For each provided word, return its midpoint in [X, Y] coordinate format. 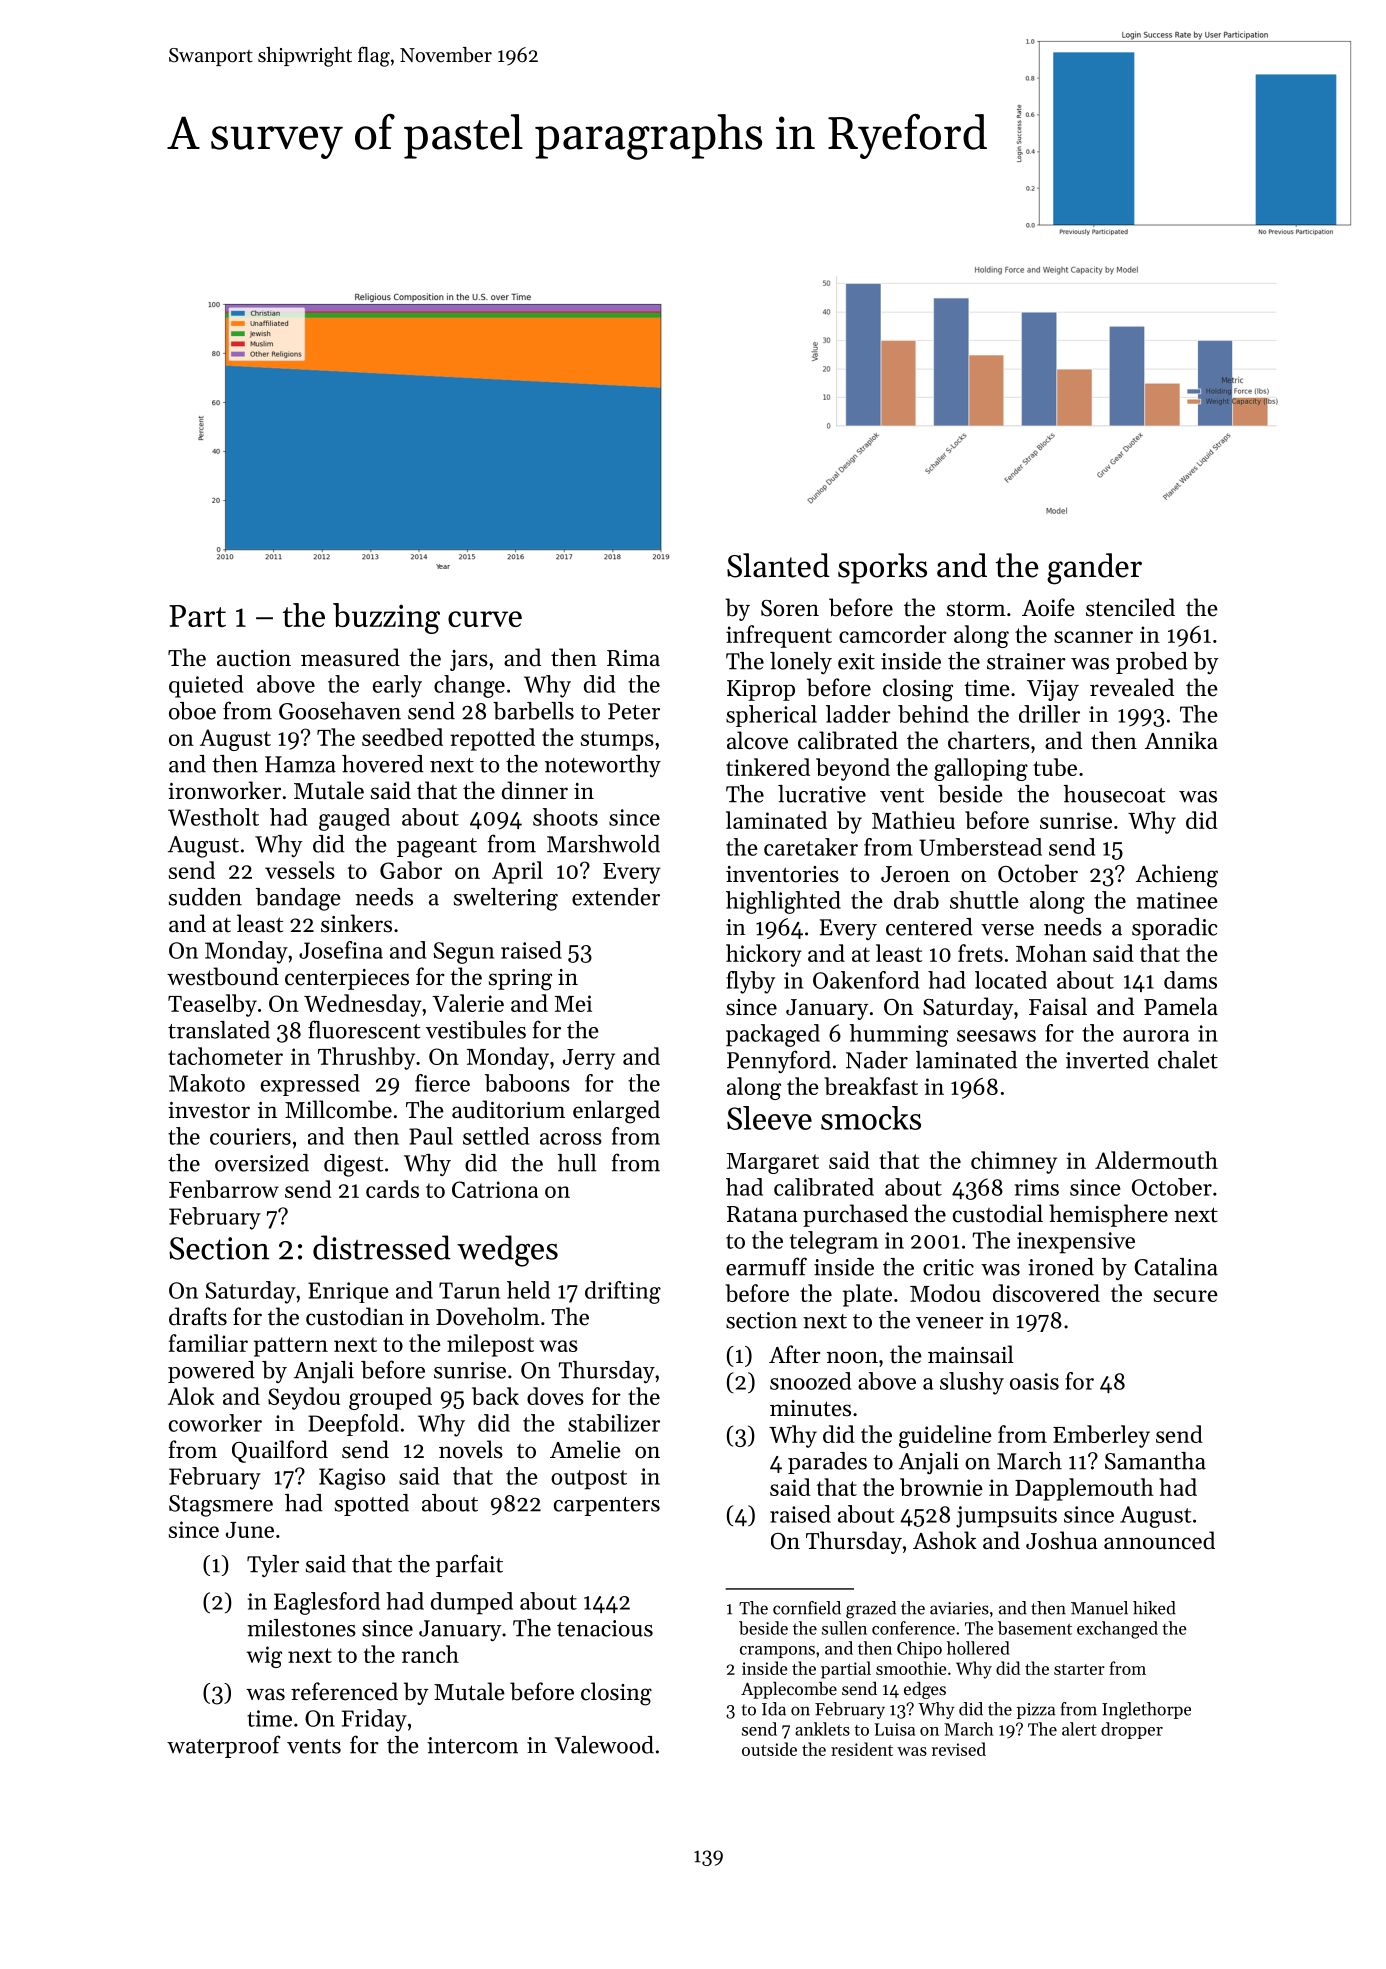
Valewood [604, 1745]
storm [976, 609]
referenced [344, 1691]
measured [350, 657]
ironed [1061, 1267]
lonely [801, 663]
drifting [623, 1292]
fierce [442, 1083]
